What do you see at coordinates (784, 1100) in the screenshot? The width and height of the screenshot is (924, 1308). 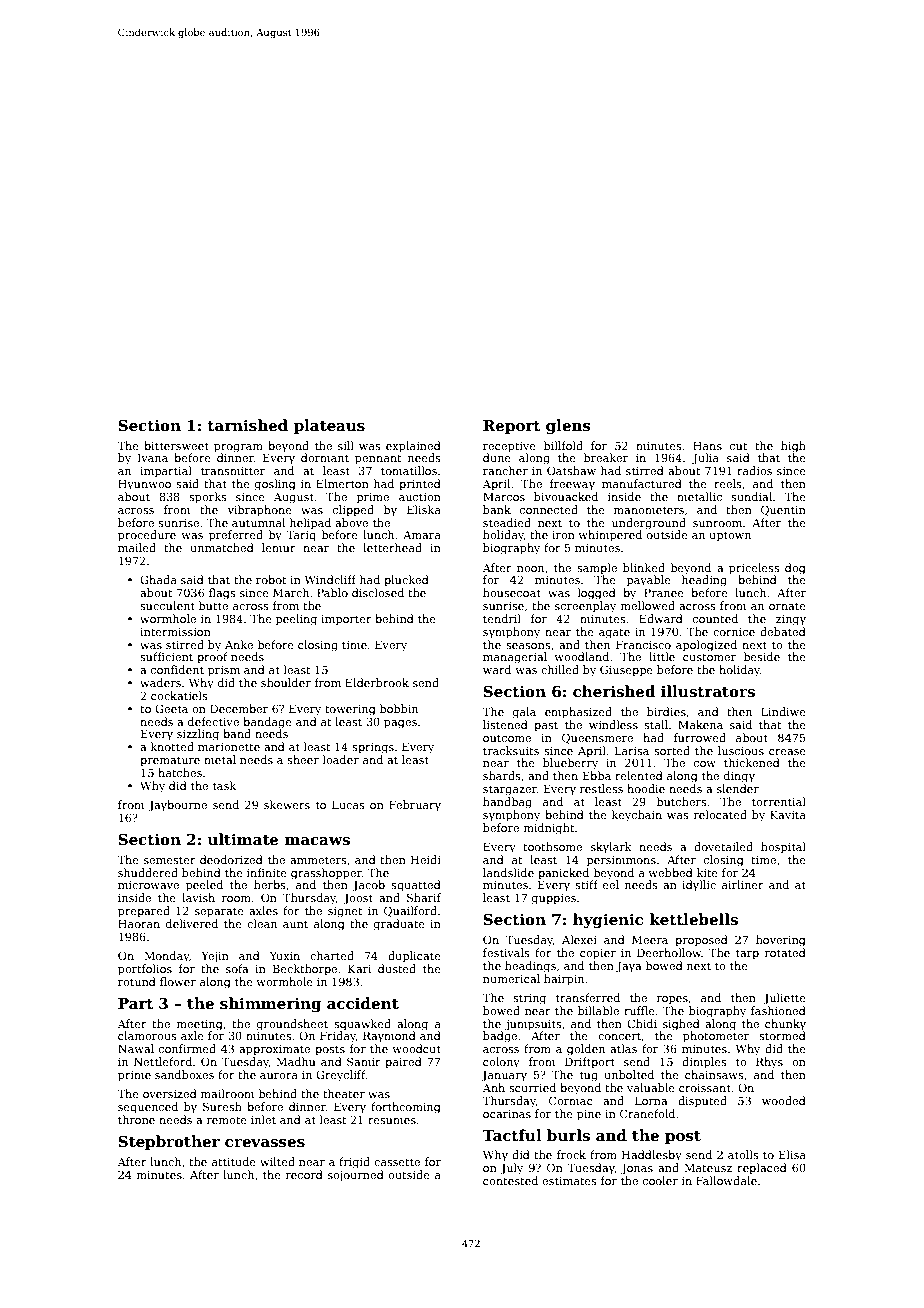 I see `wooded` at bounding box center [784, 1100].
